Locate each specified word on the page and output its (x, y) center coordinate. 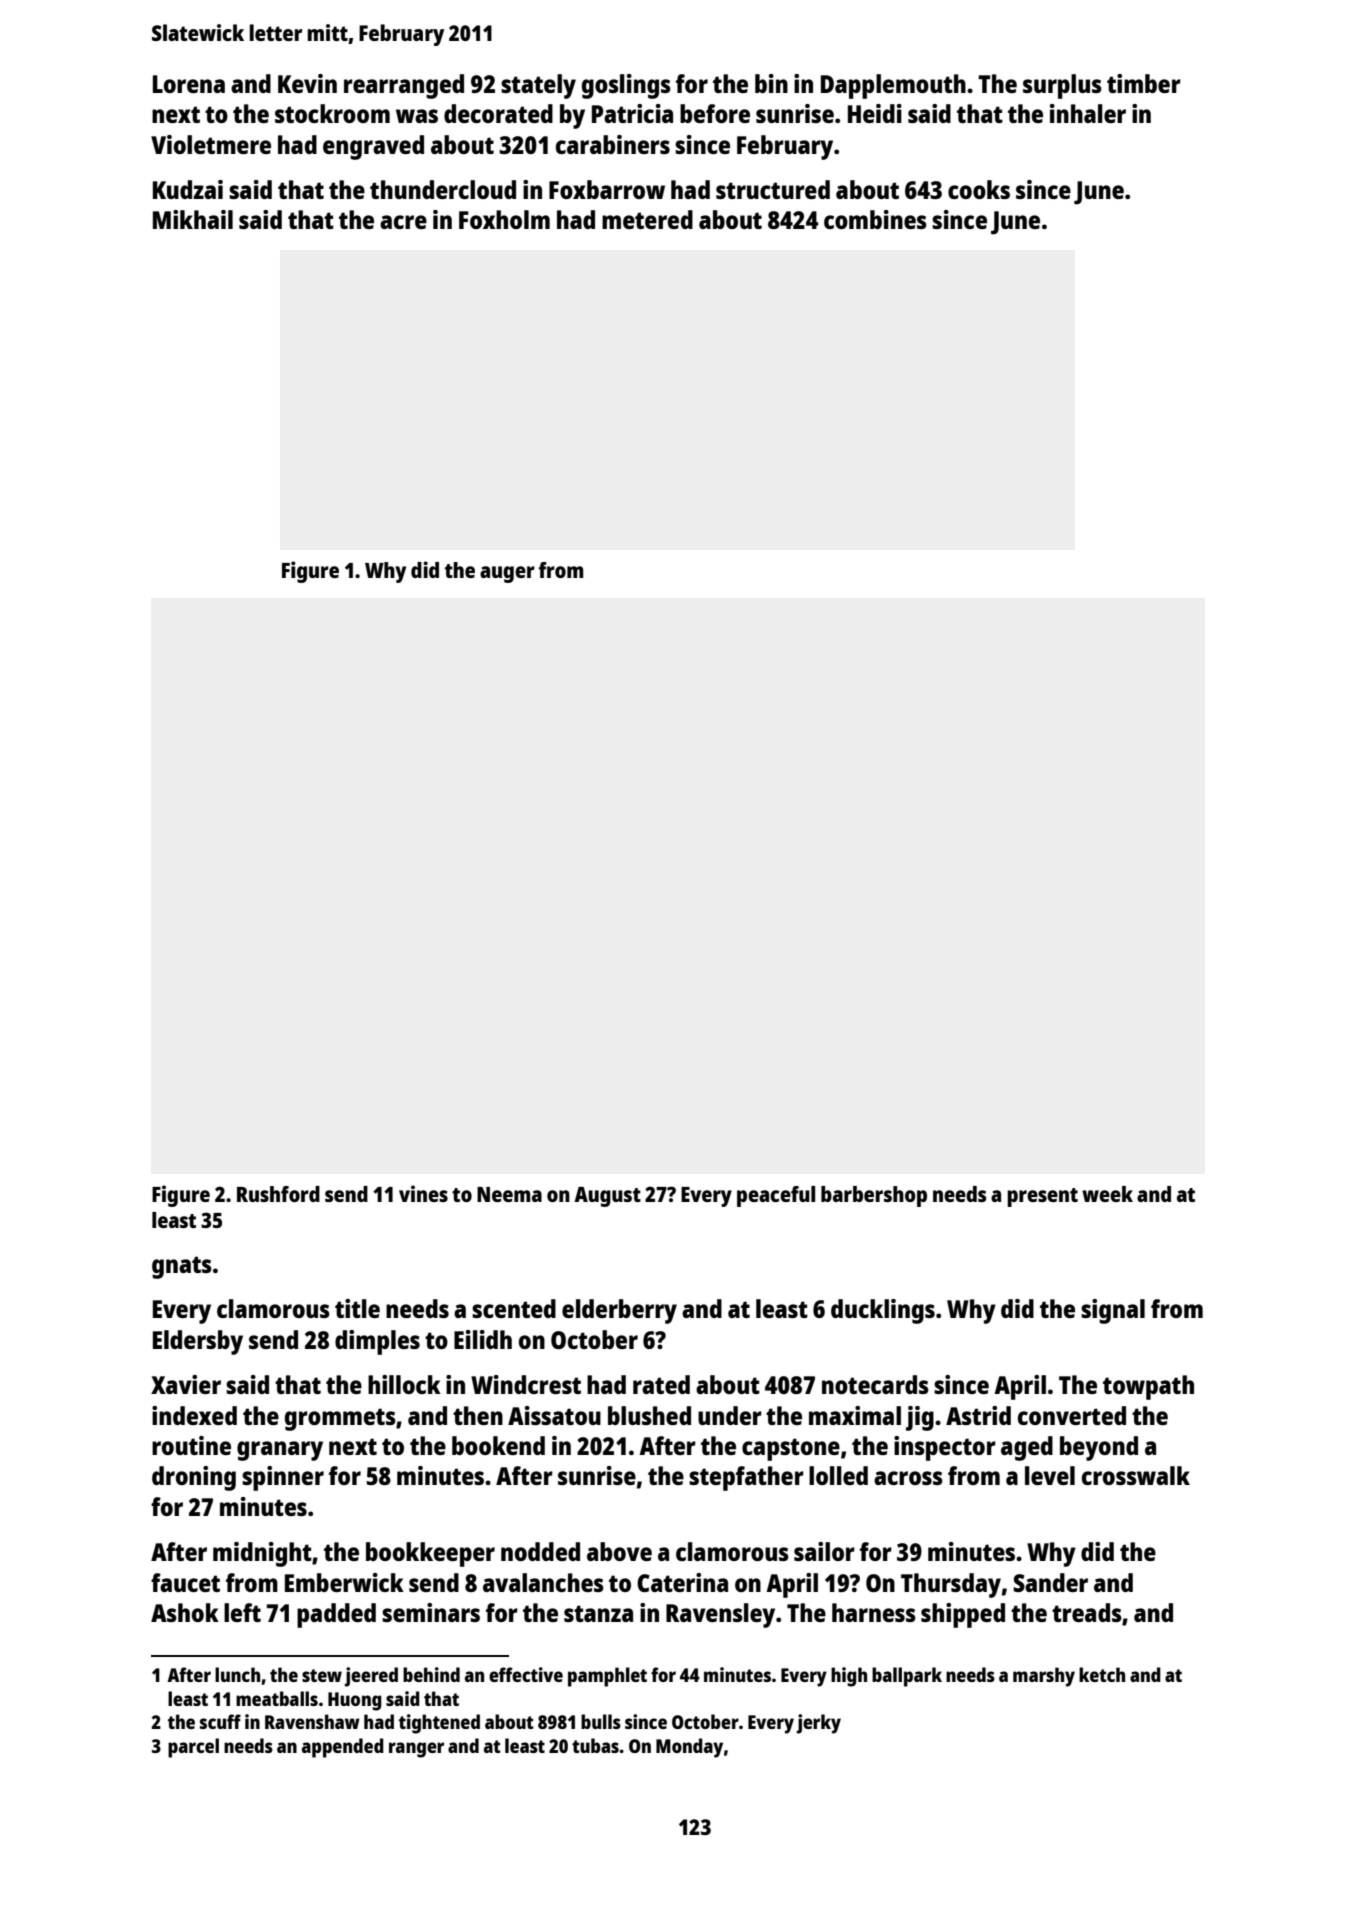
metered (647, 219)
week (1107, 1194)
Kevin (307, 83)
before (715, 113)
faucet (185, 1582)
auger (507, 574)
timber (1144, 83)
